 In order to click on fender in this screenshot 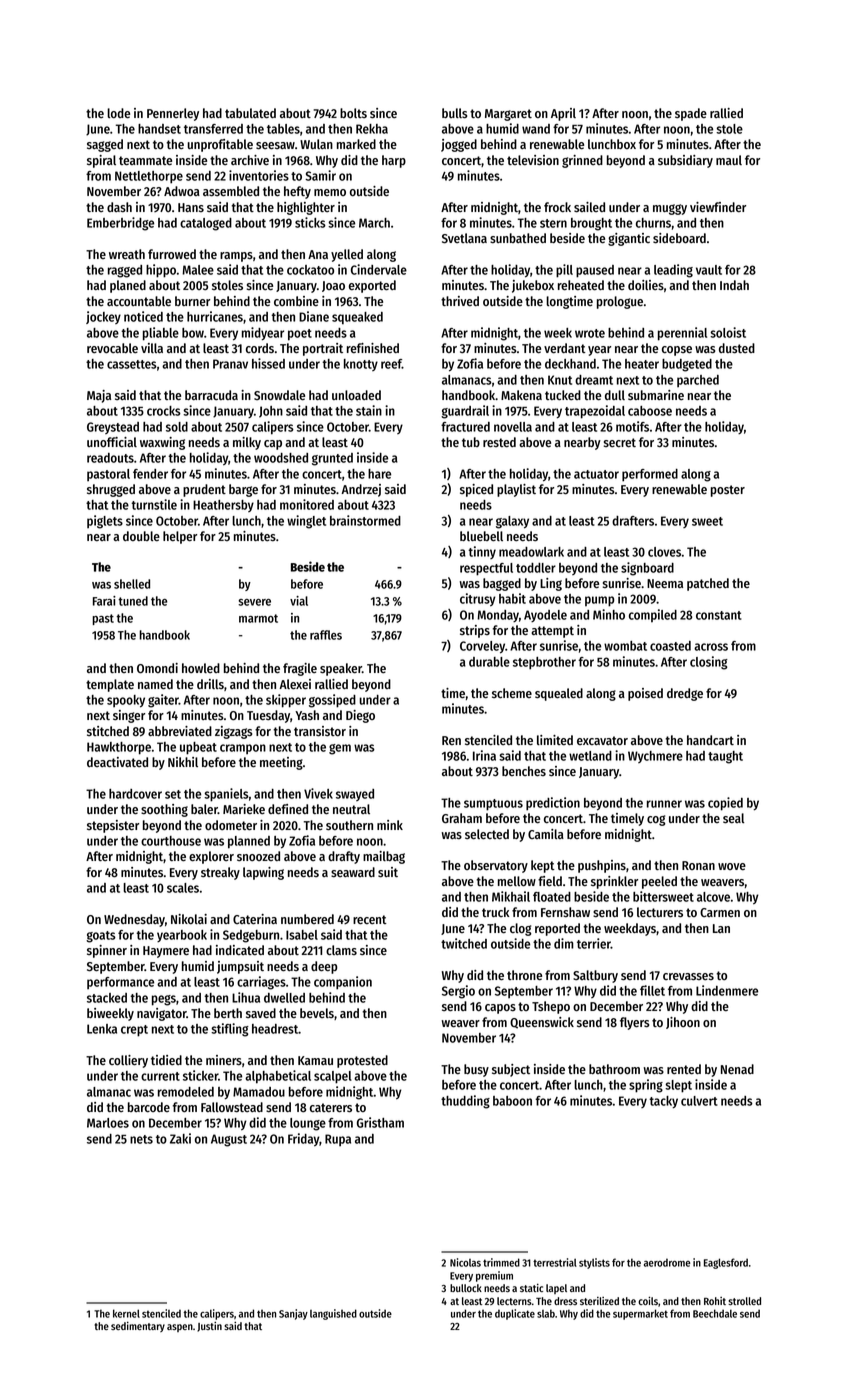, I will do `click(150, 474)`.
